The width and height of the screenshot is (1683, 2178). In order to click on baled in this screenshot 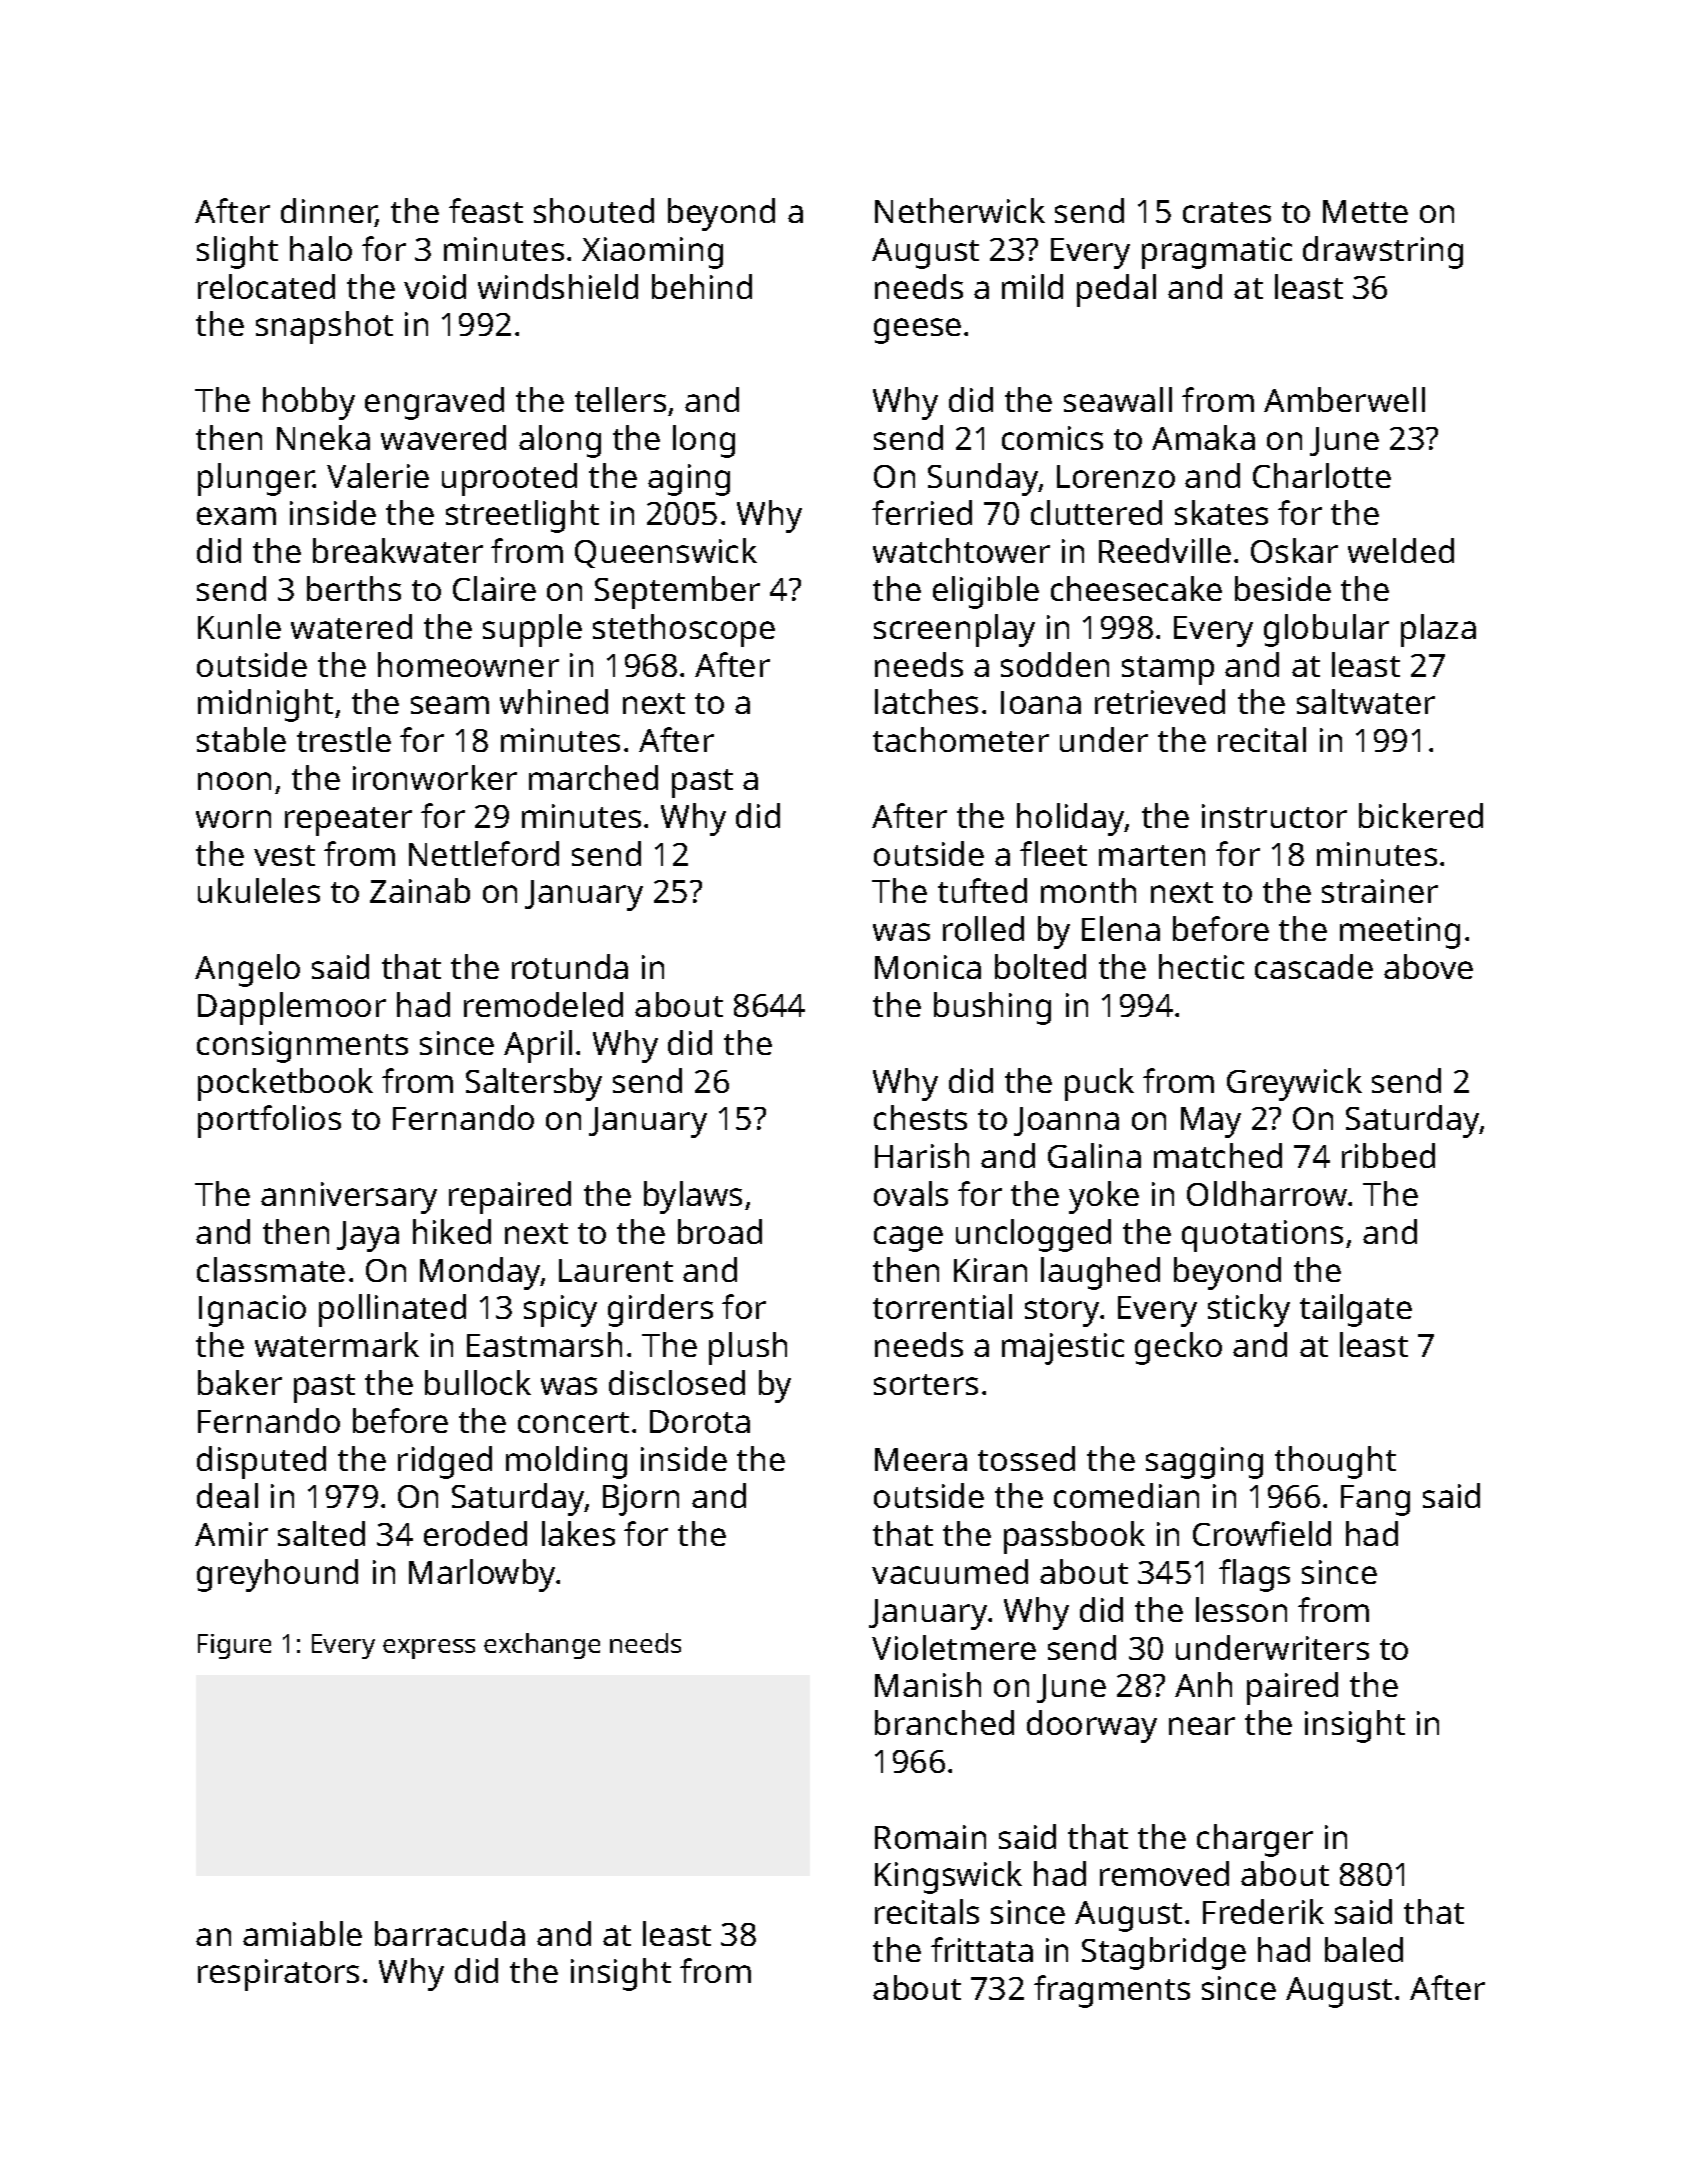, I will do `click(1364, 1949)`.
